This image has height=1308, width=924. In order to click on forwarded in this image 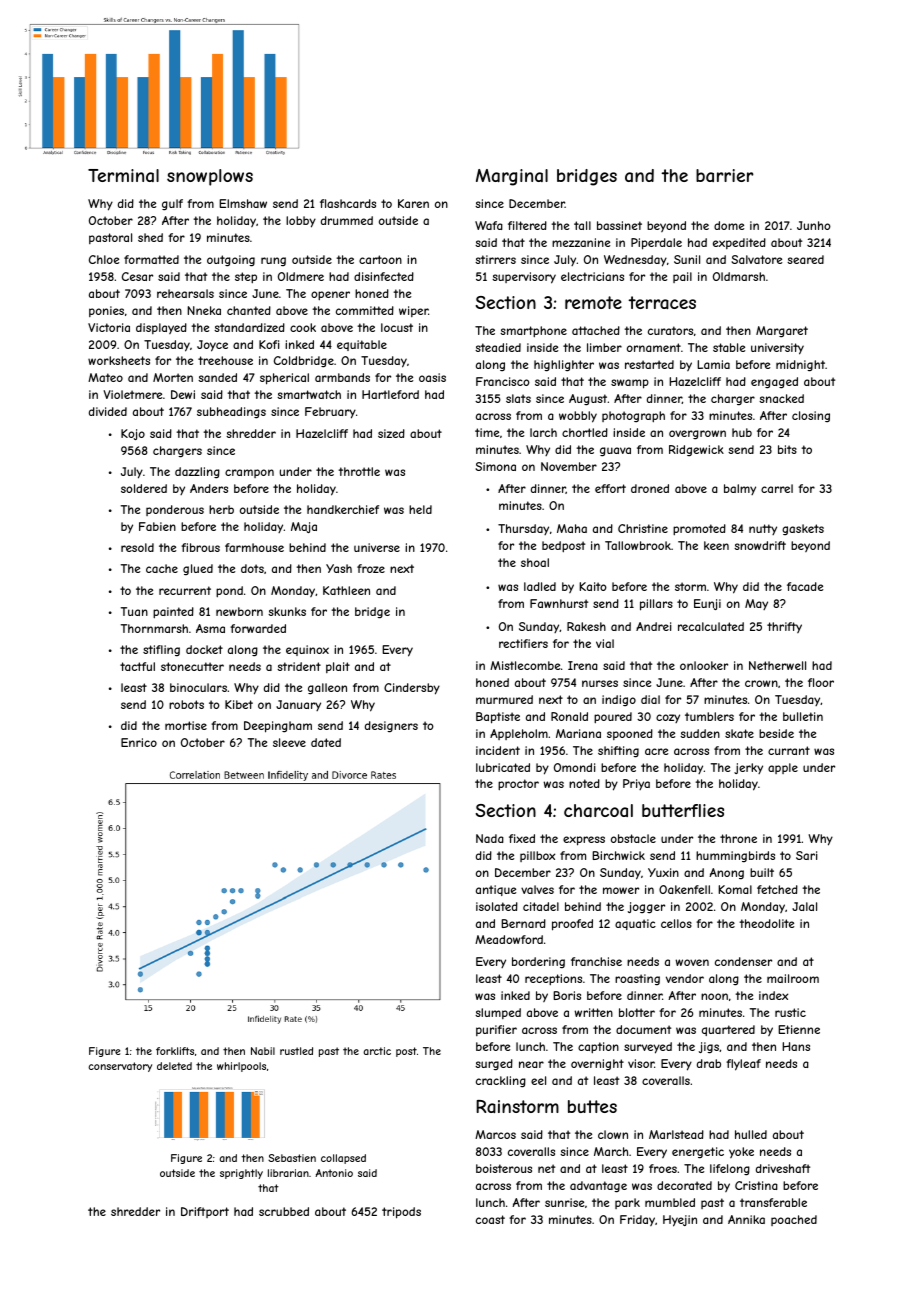, I will do `click(258, 628)`.
